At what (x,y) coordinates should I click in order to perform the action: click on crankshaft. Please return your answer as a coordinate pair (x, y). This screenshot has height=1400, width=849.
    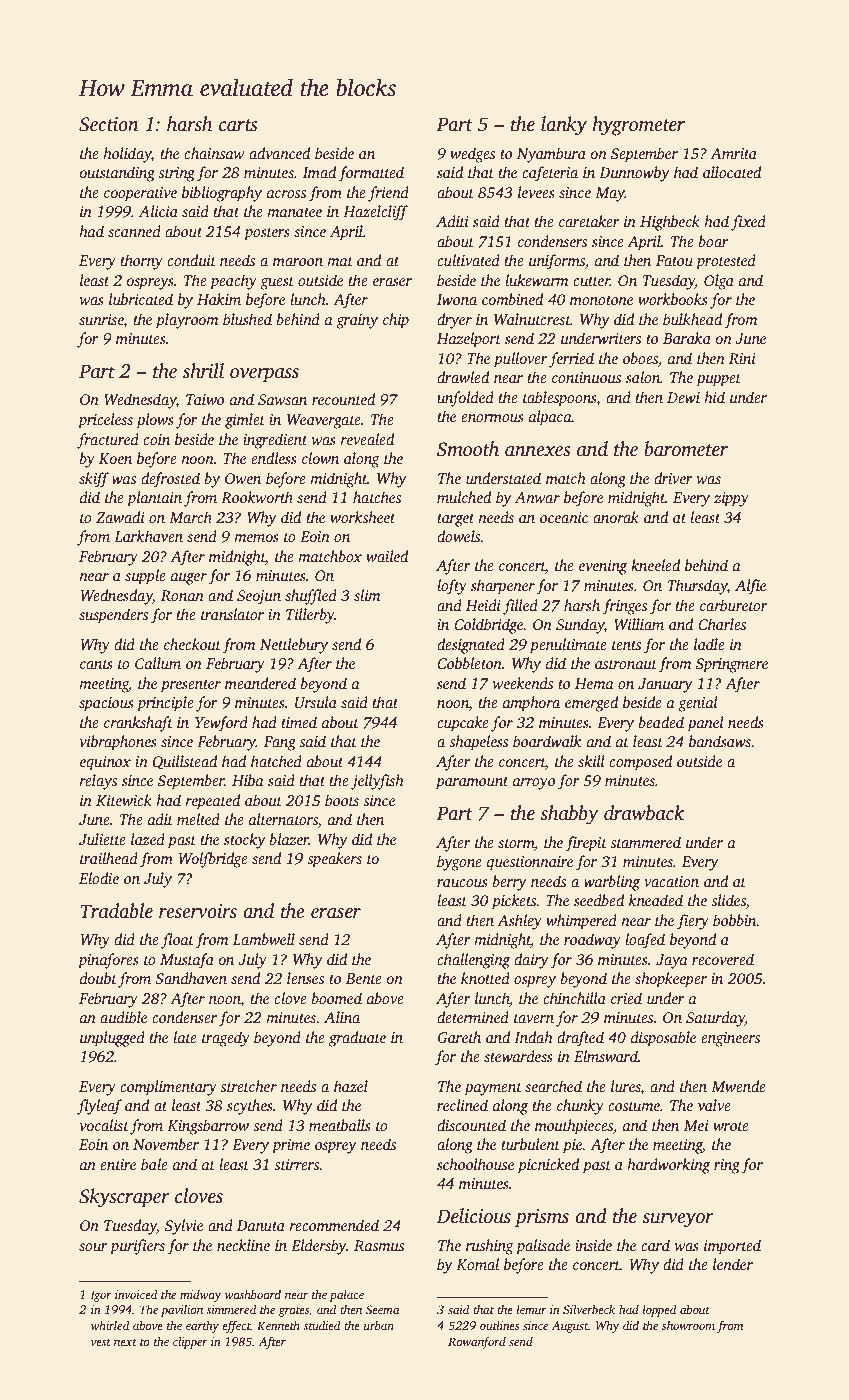
    Looking at the image, I should click on (138, 724).
